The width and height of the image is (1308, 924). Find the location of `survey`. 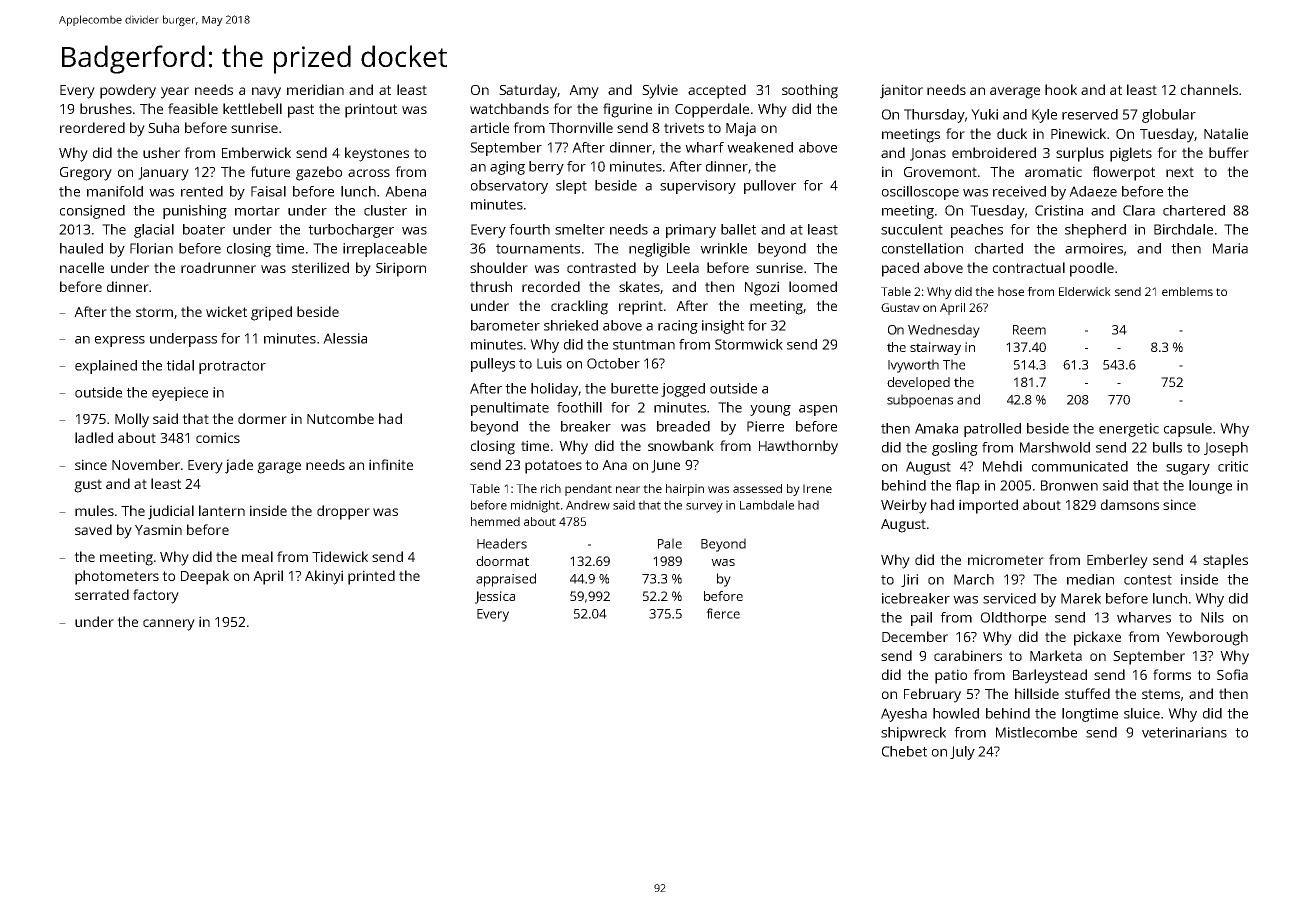

survey is located at coordinates (704, 508).
